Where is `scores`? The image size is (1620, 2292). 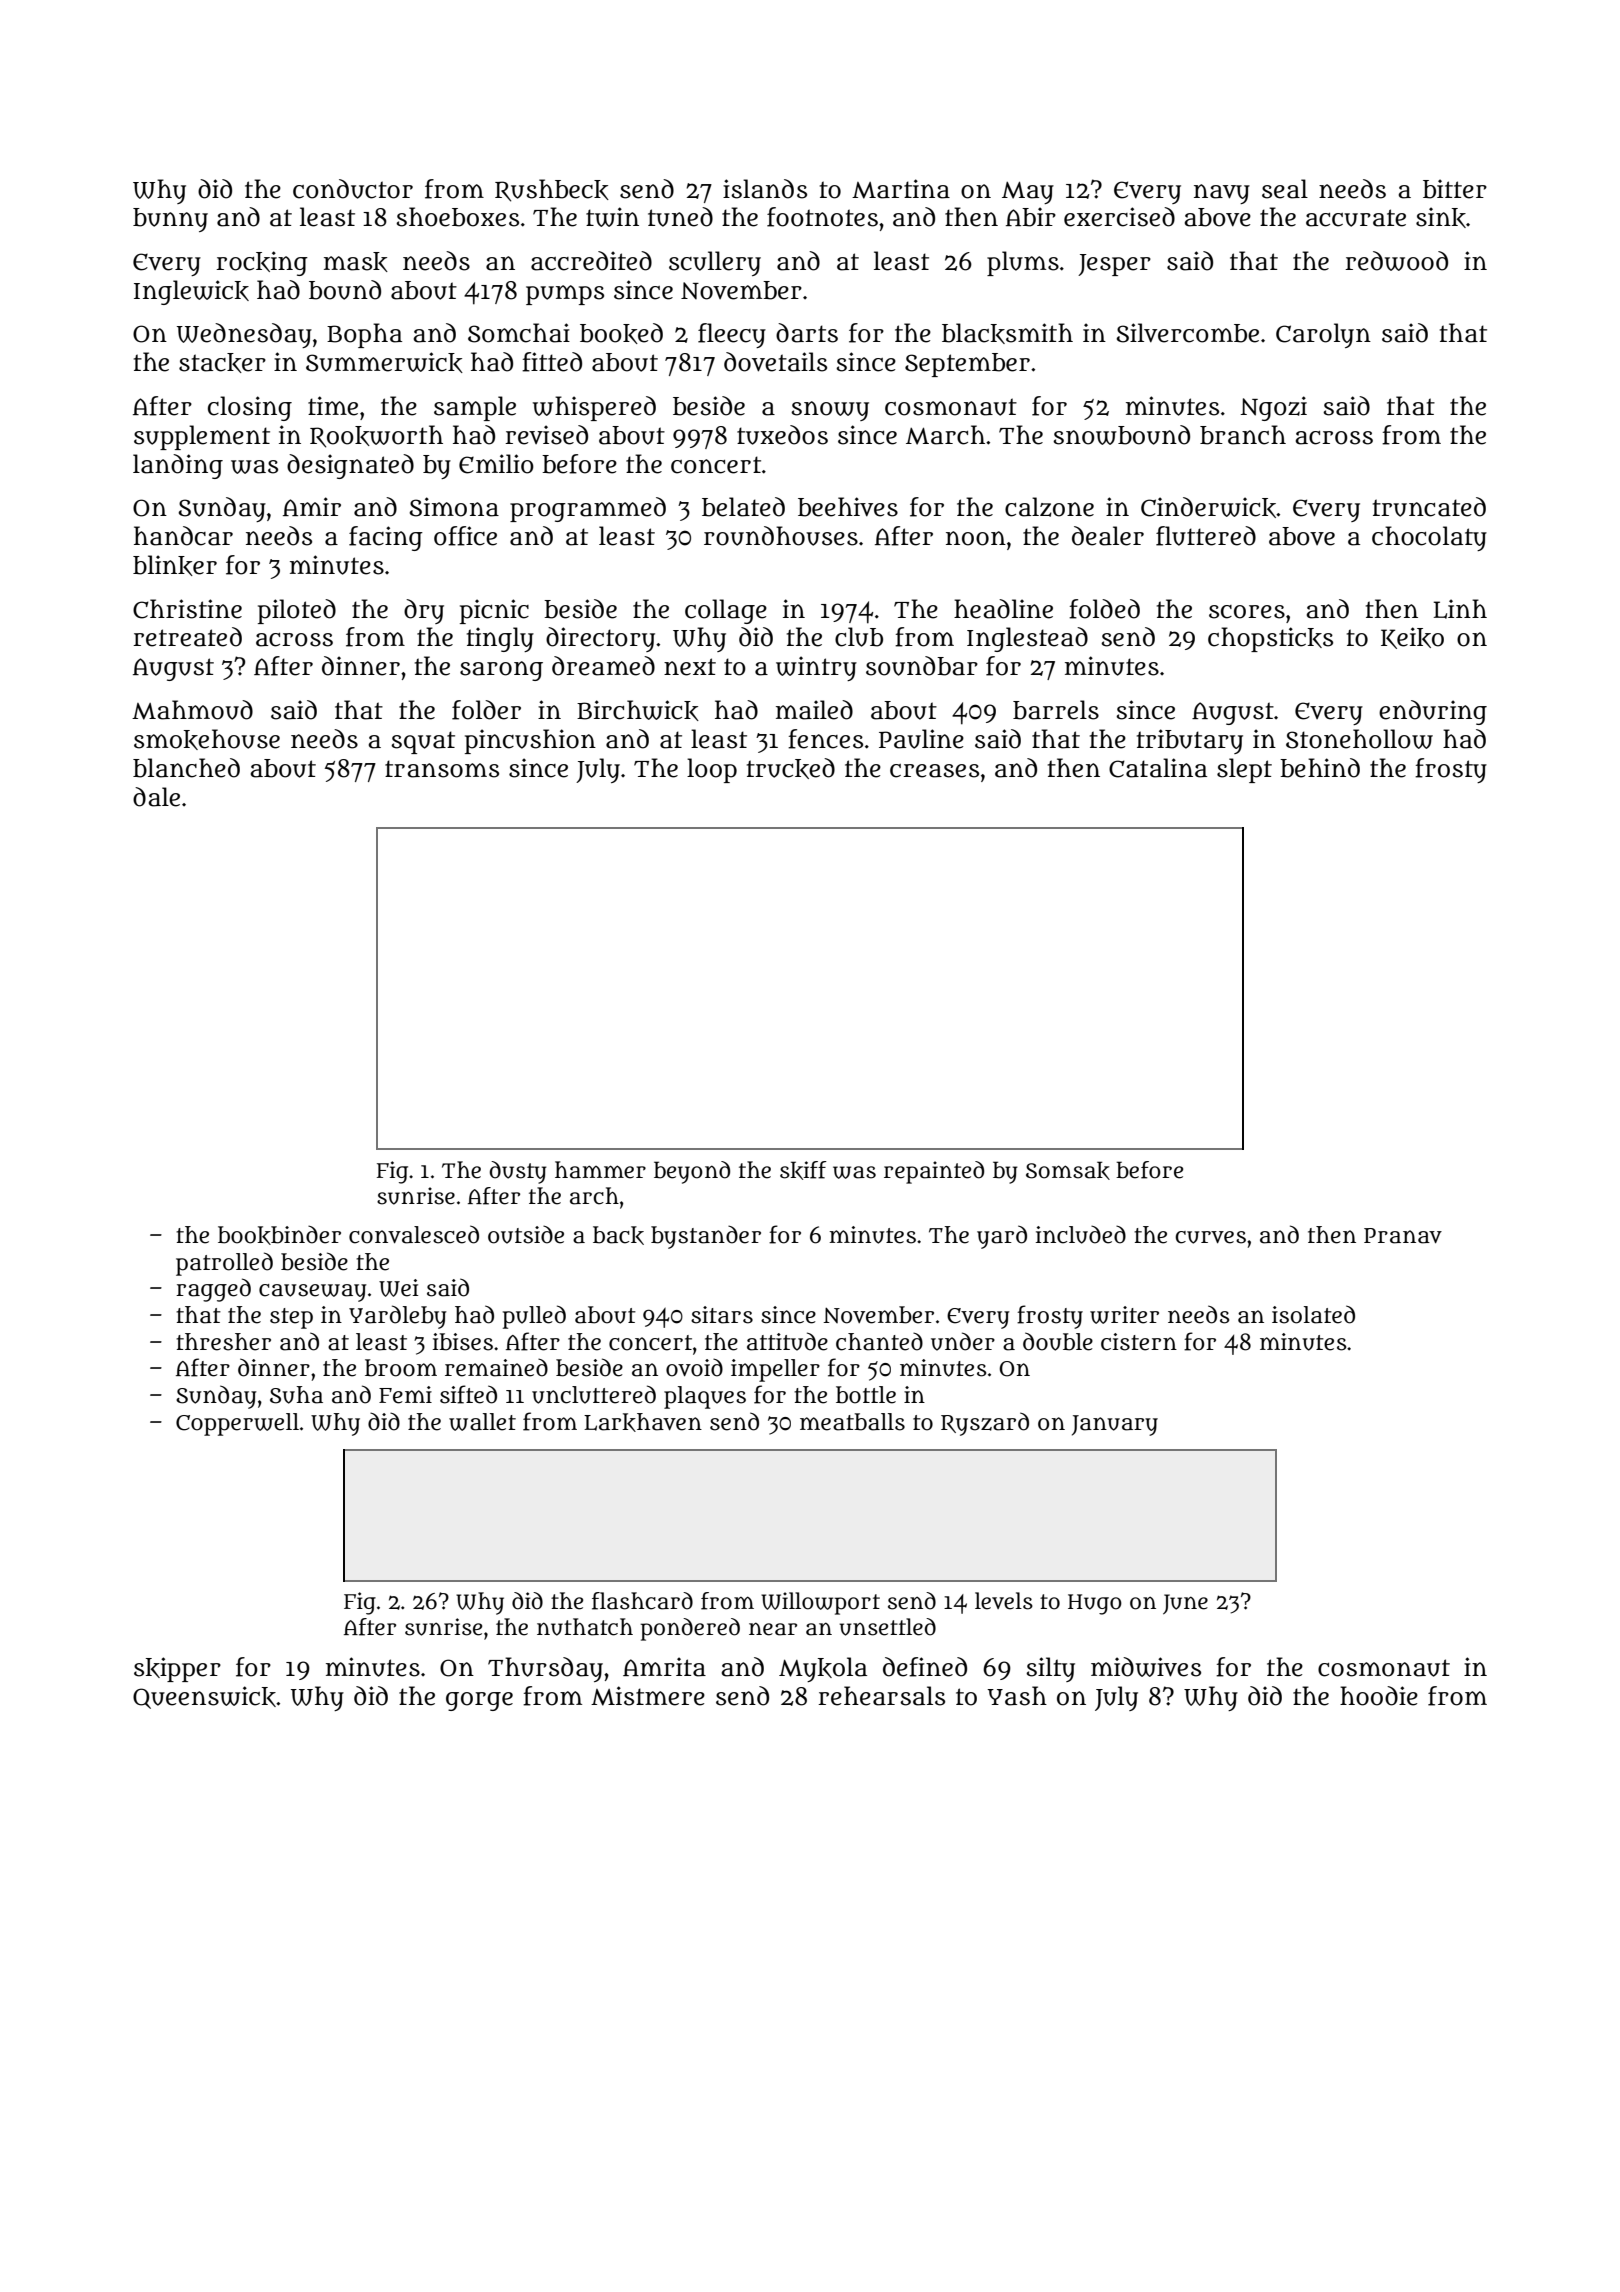 scores is located at coordinates (1247, 612).
